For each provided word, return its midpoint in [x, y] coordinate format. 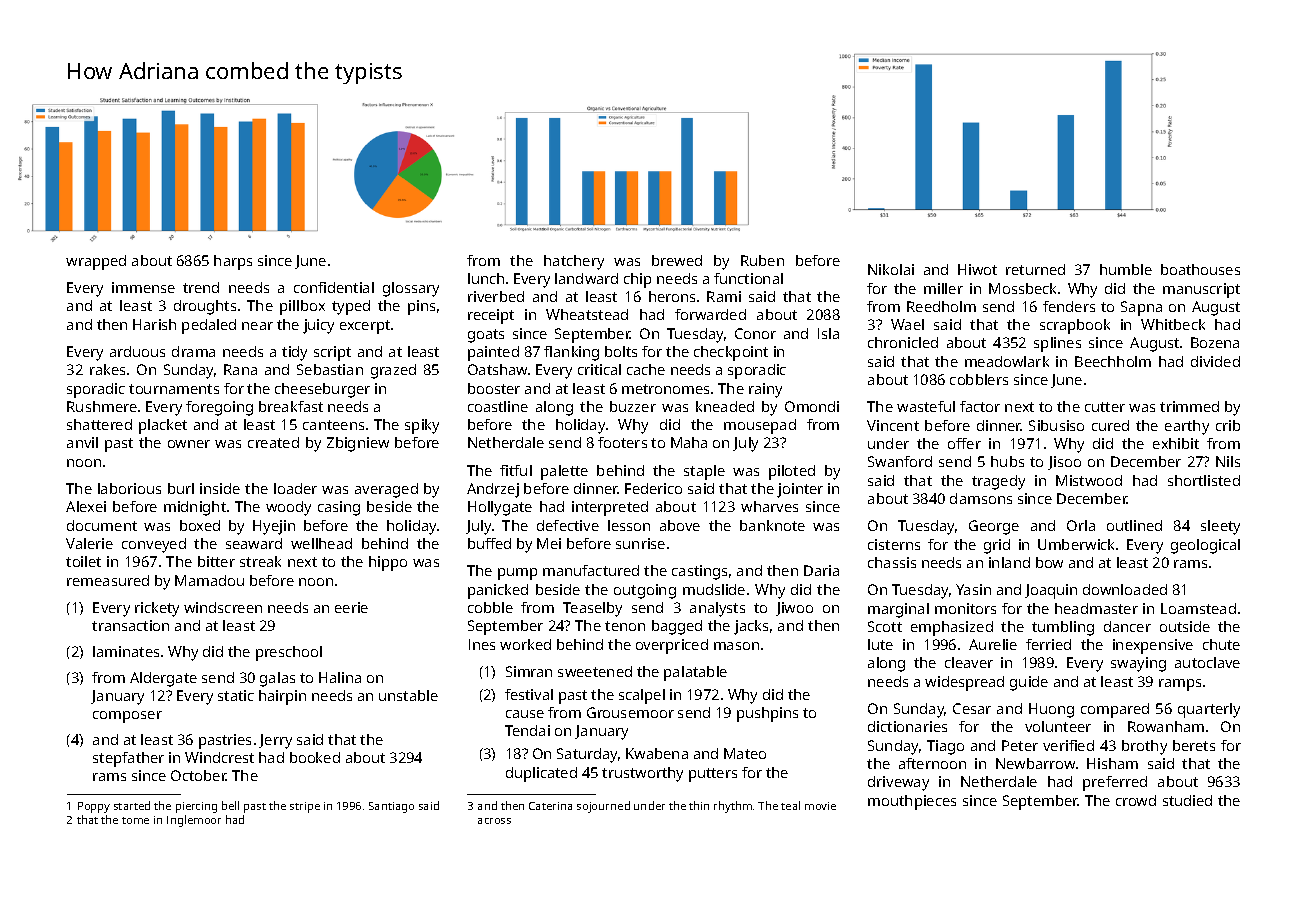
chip [637, 280]
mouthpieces [912, 802]
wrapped [96, 262]
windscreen [223, 607]
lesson [629, 525]
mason [736, 646]
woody [288, 508]
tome [135, 820]
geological [1205, 546]
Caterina [550, 806]
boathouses [1200, 269]
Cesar [972, 708]
